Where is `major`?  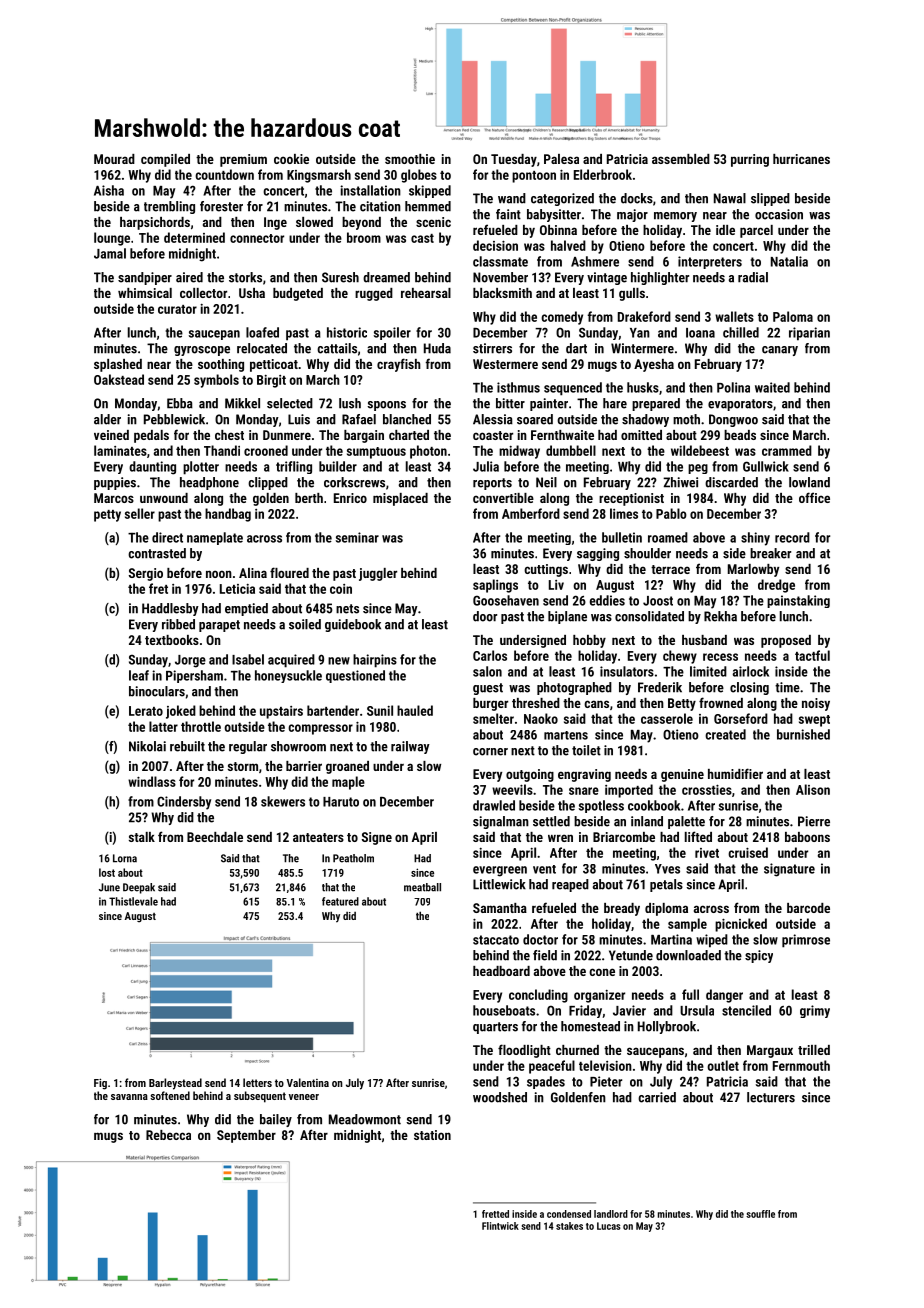
major is located at coordinates (632, 215).
